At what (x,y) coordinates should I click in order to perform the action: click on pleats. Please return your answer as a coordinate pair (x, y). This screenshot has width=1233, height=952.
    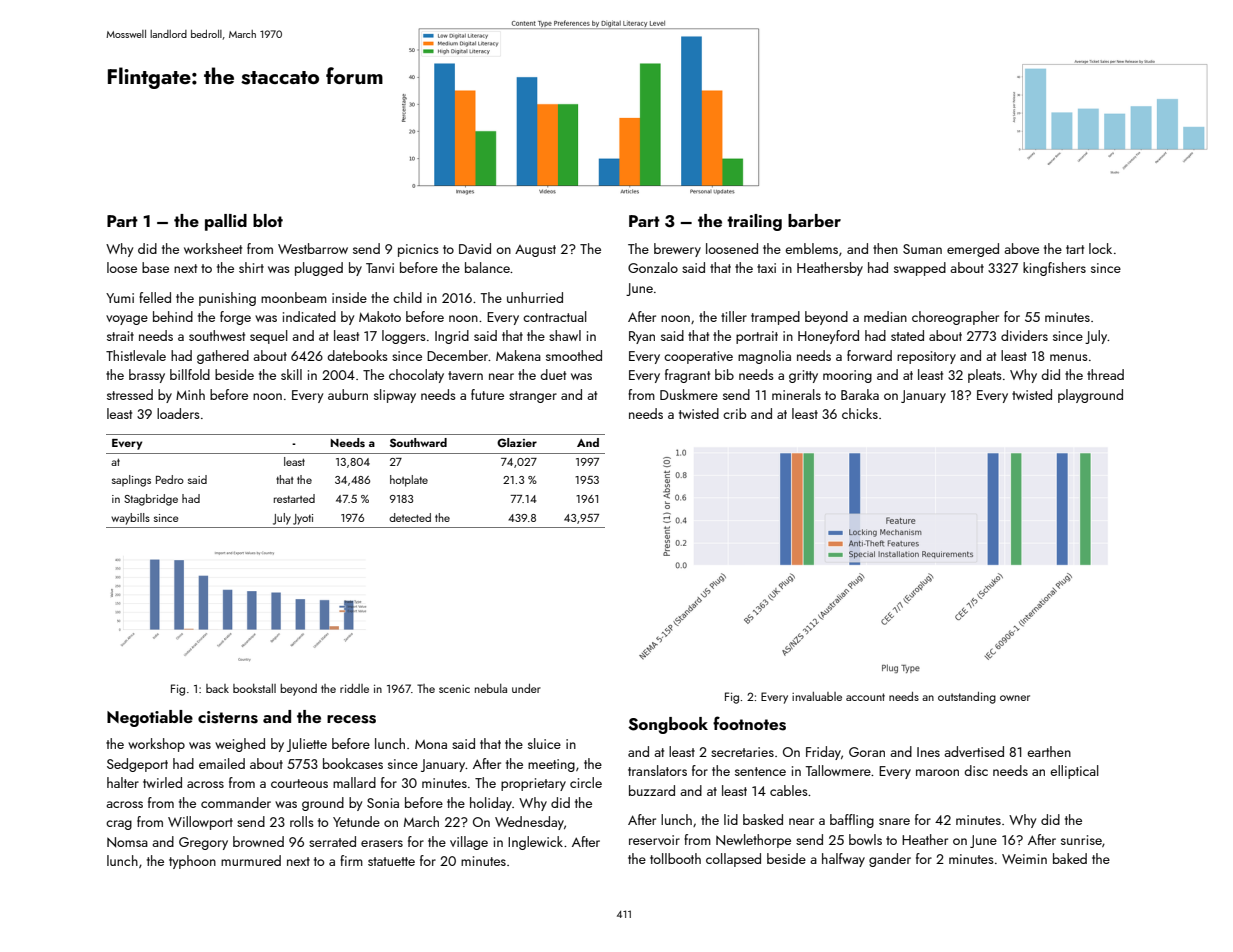
    Looking at the image, I should click on (985, 376).
